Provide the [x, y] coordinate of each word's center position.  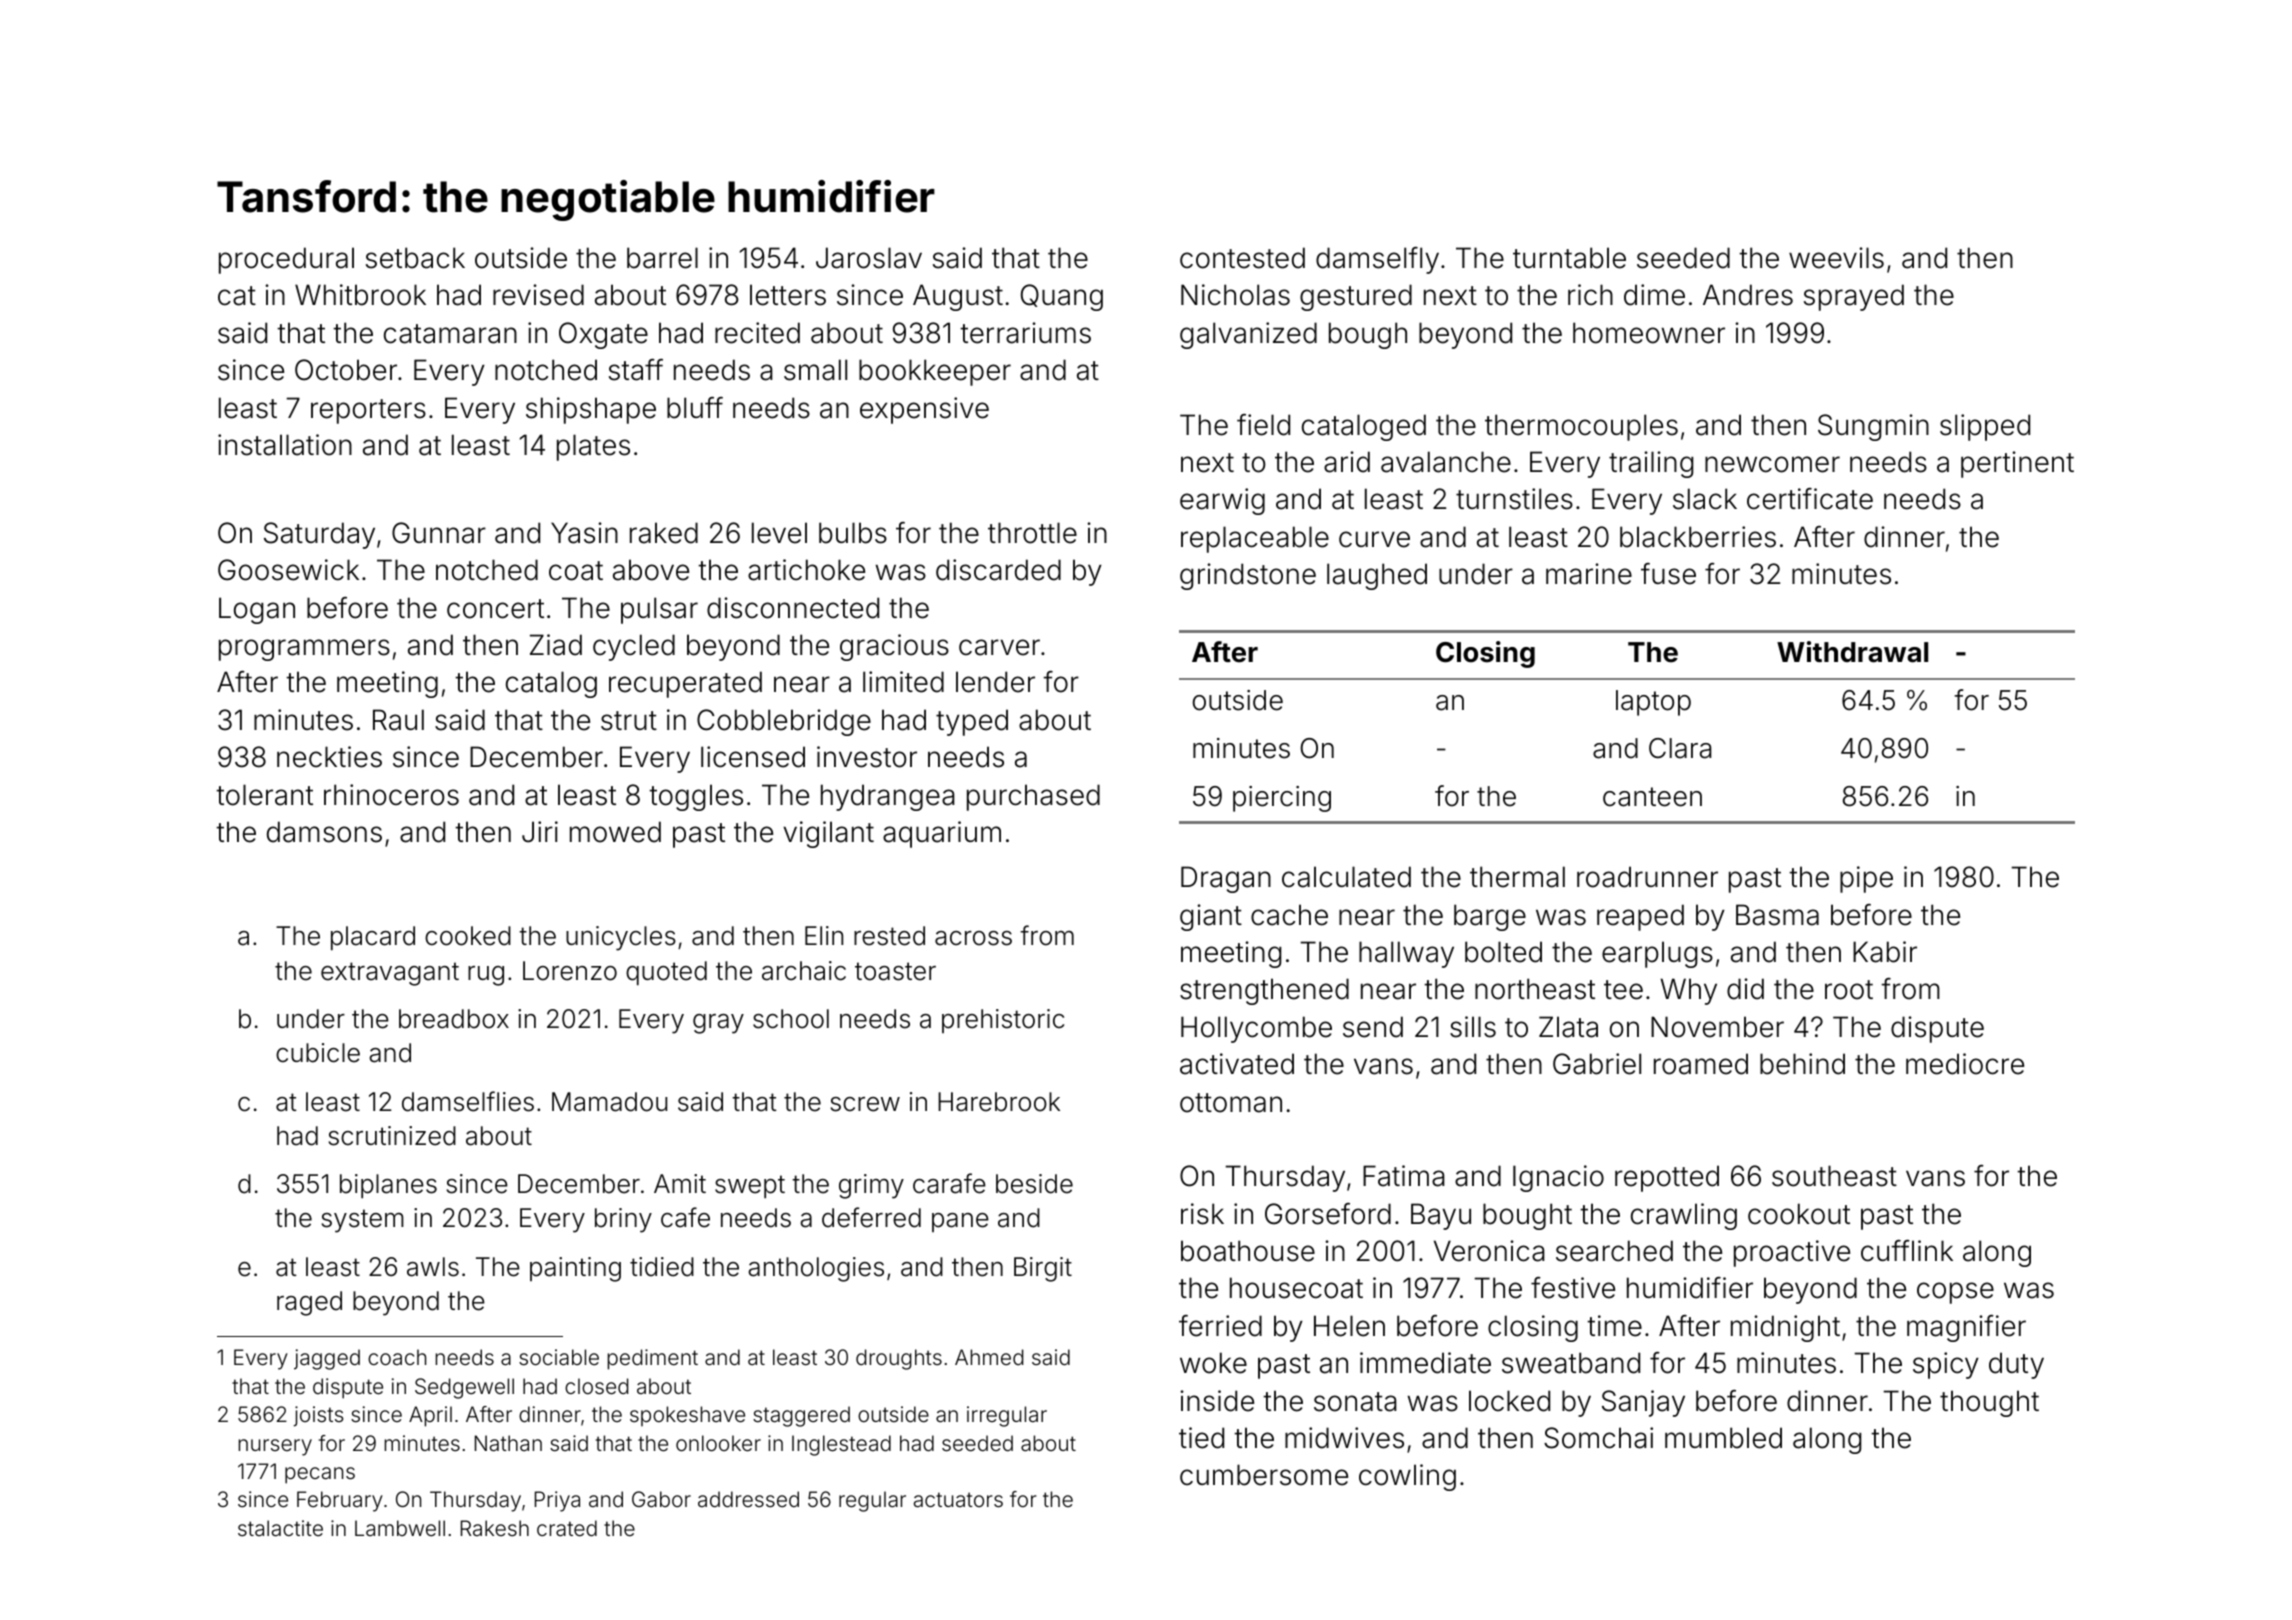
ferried [1220, 1326]
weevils [1836, 258]
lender [995, 682]
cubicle [318, 1053]
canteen [1652, 797]
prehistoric [1003, 1021]
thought [1989, 1403]
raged [309, 1303]
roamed [1701, 1064]
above [651, 570]
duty [2016, 1365]
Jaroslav [869, 258]
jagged [327, 1359]
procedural [286, 260]
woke [1213, 1363]
